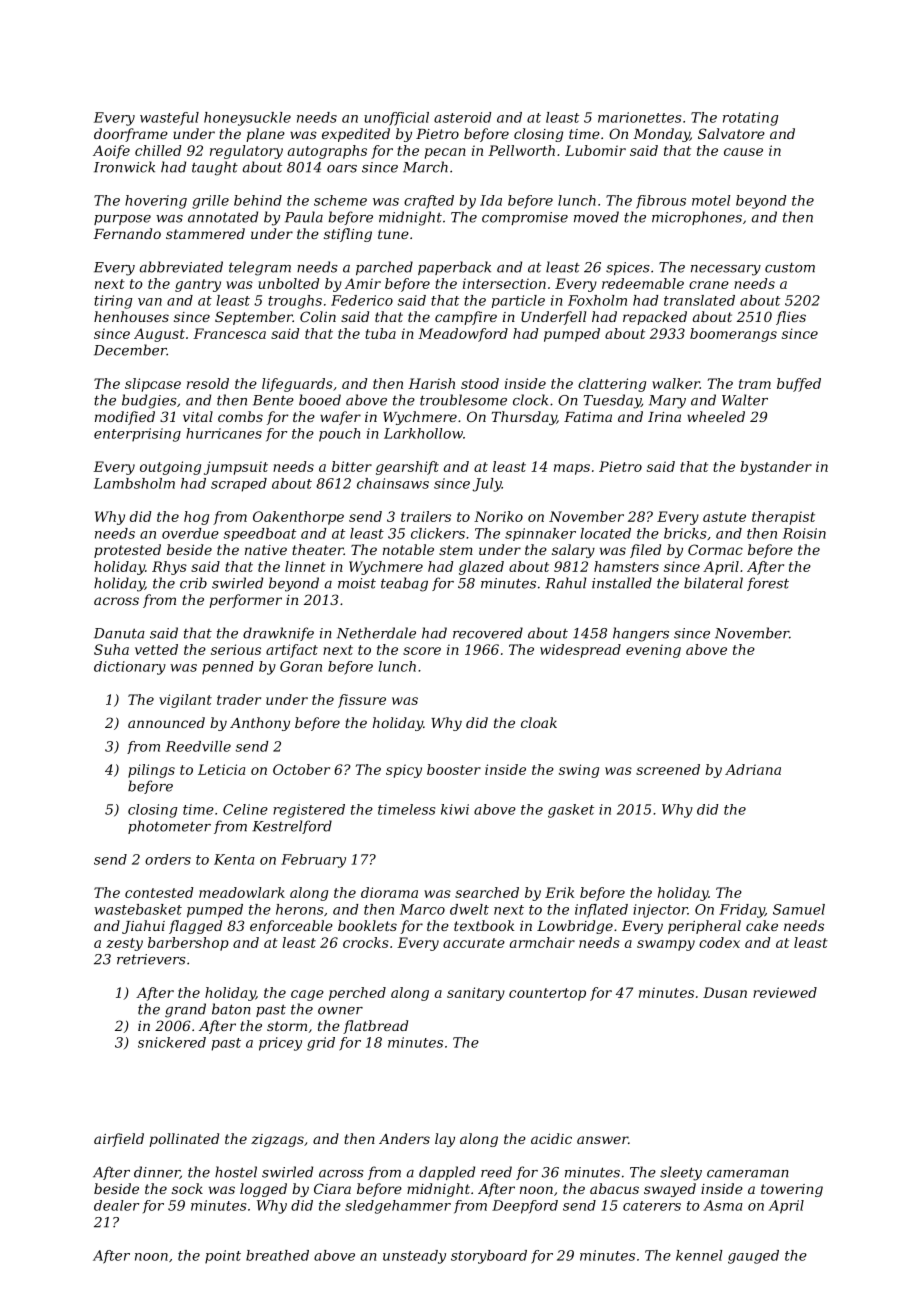  I want to click on peripheral, so click(704, 927).
